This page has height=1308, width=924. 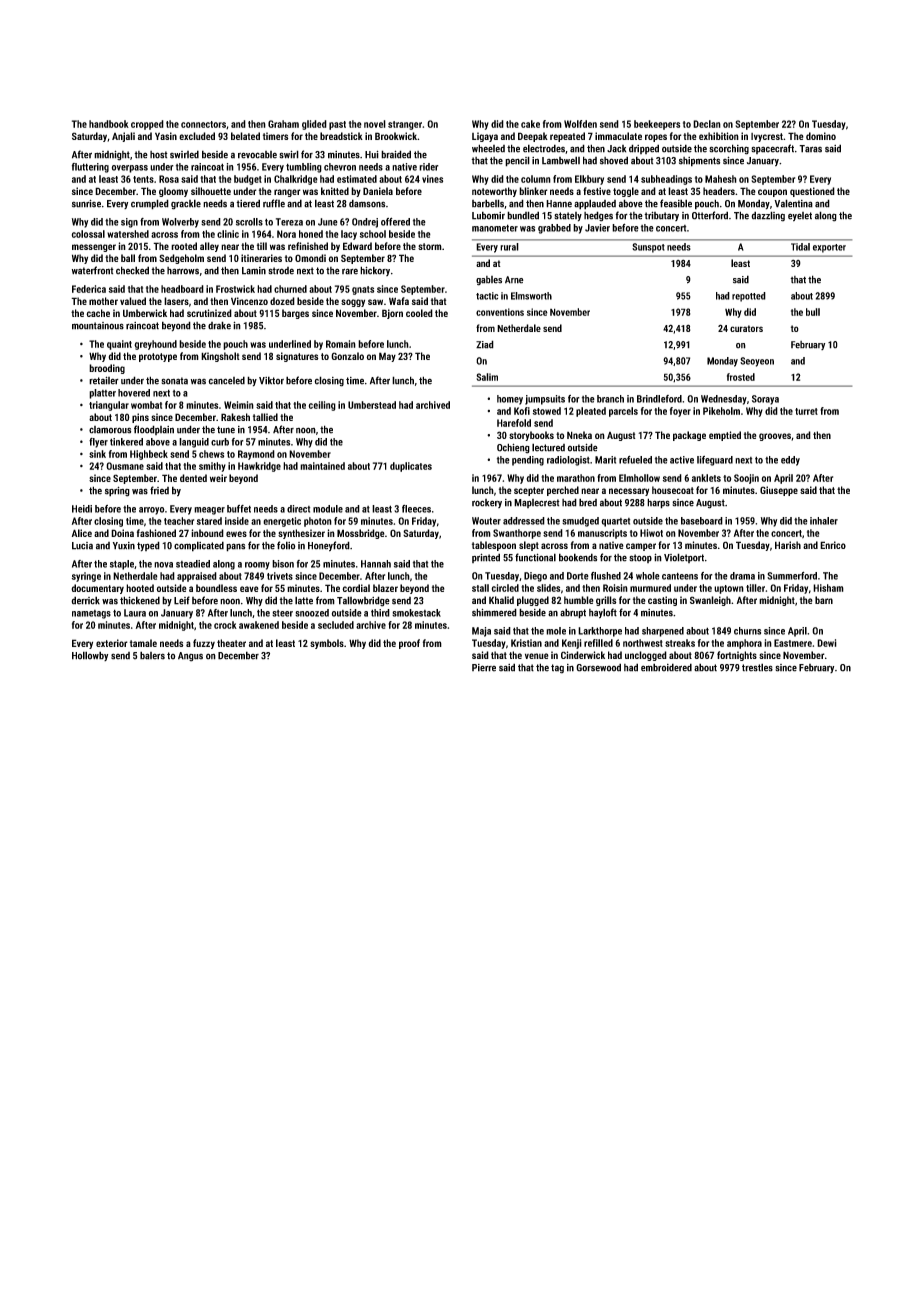 I want to click on excluded, so click(x=197, y=136).
